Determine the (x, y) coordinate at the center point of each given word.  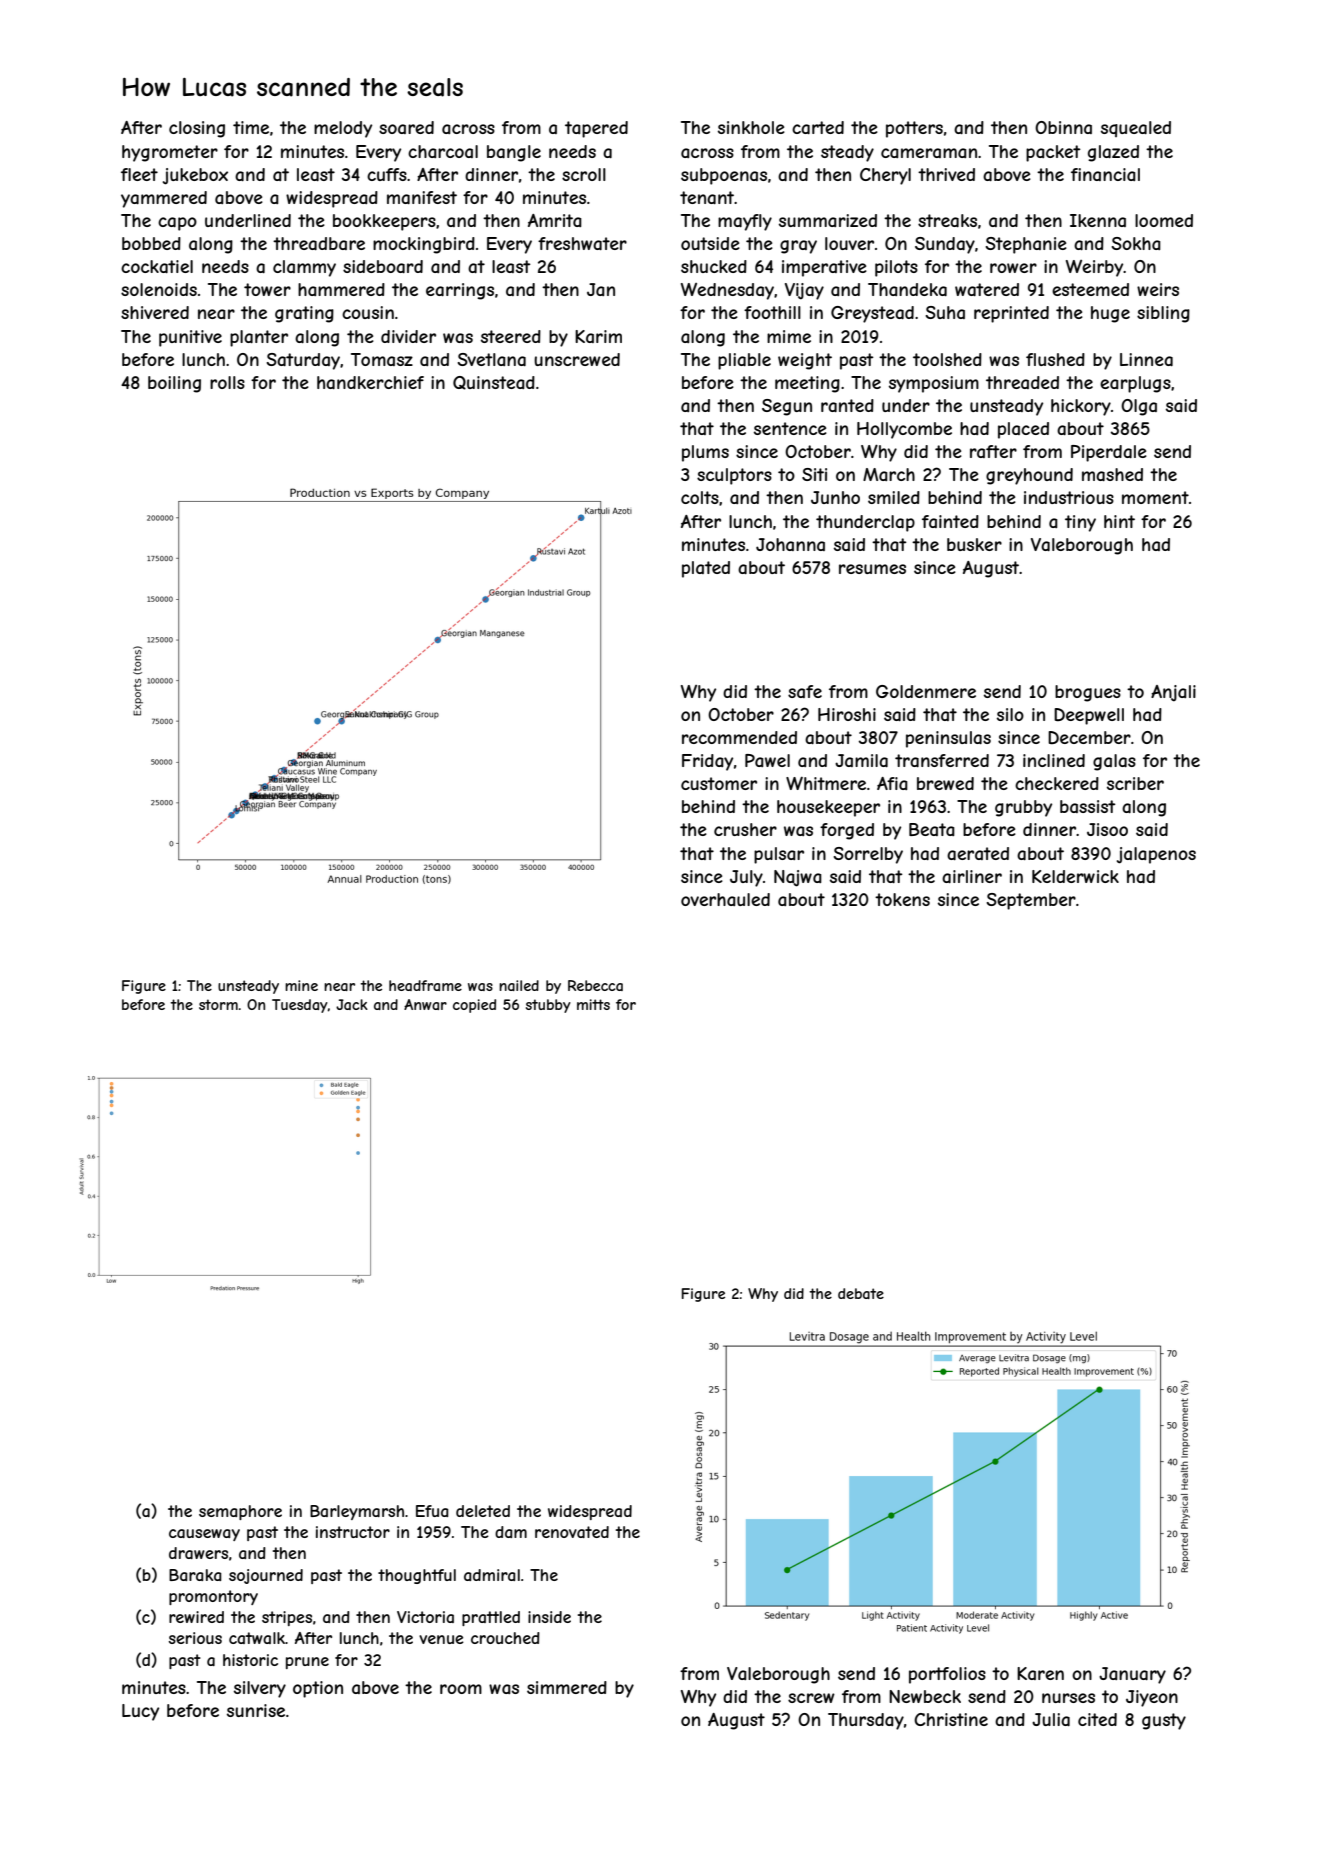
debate (861, 1293)
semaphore (240, 1512)
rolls (227, 382)
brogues (1088, 693)
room (461, 1689)
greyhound (1029, 476)
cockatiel (157, 266)
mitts (593, 1004)
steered (511, 336)
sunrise (256, 1710)
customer (719, 783)
